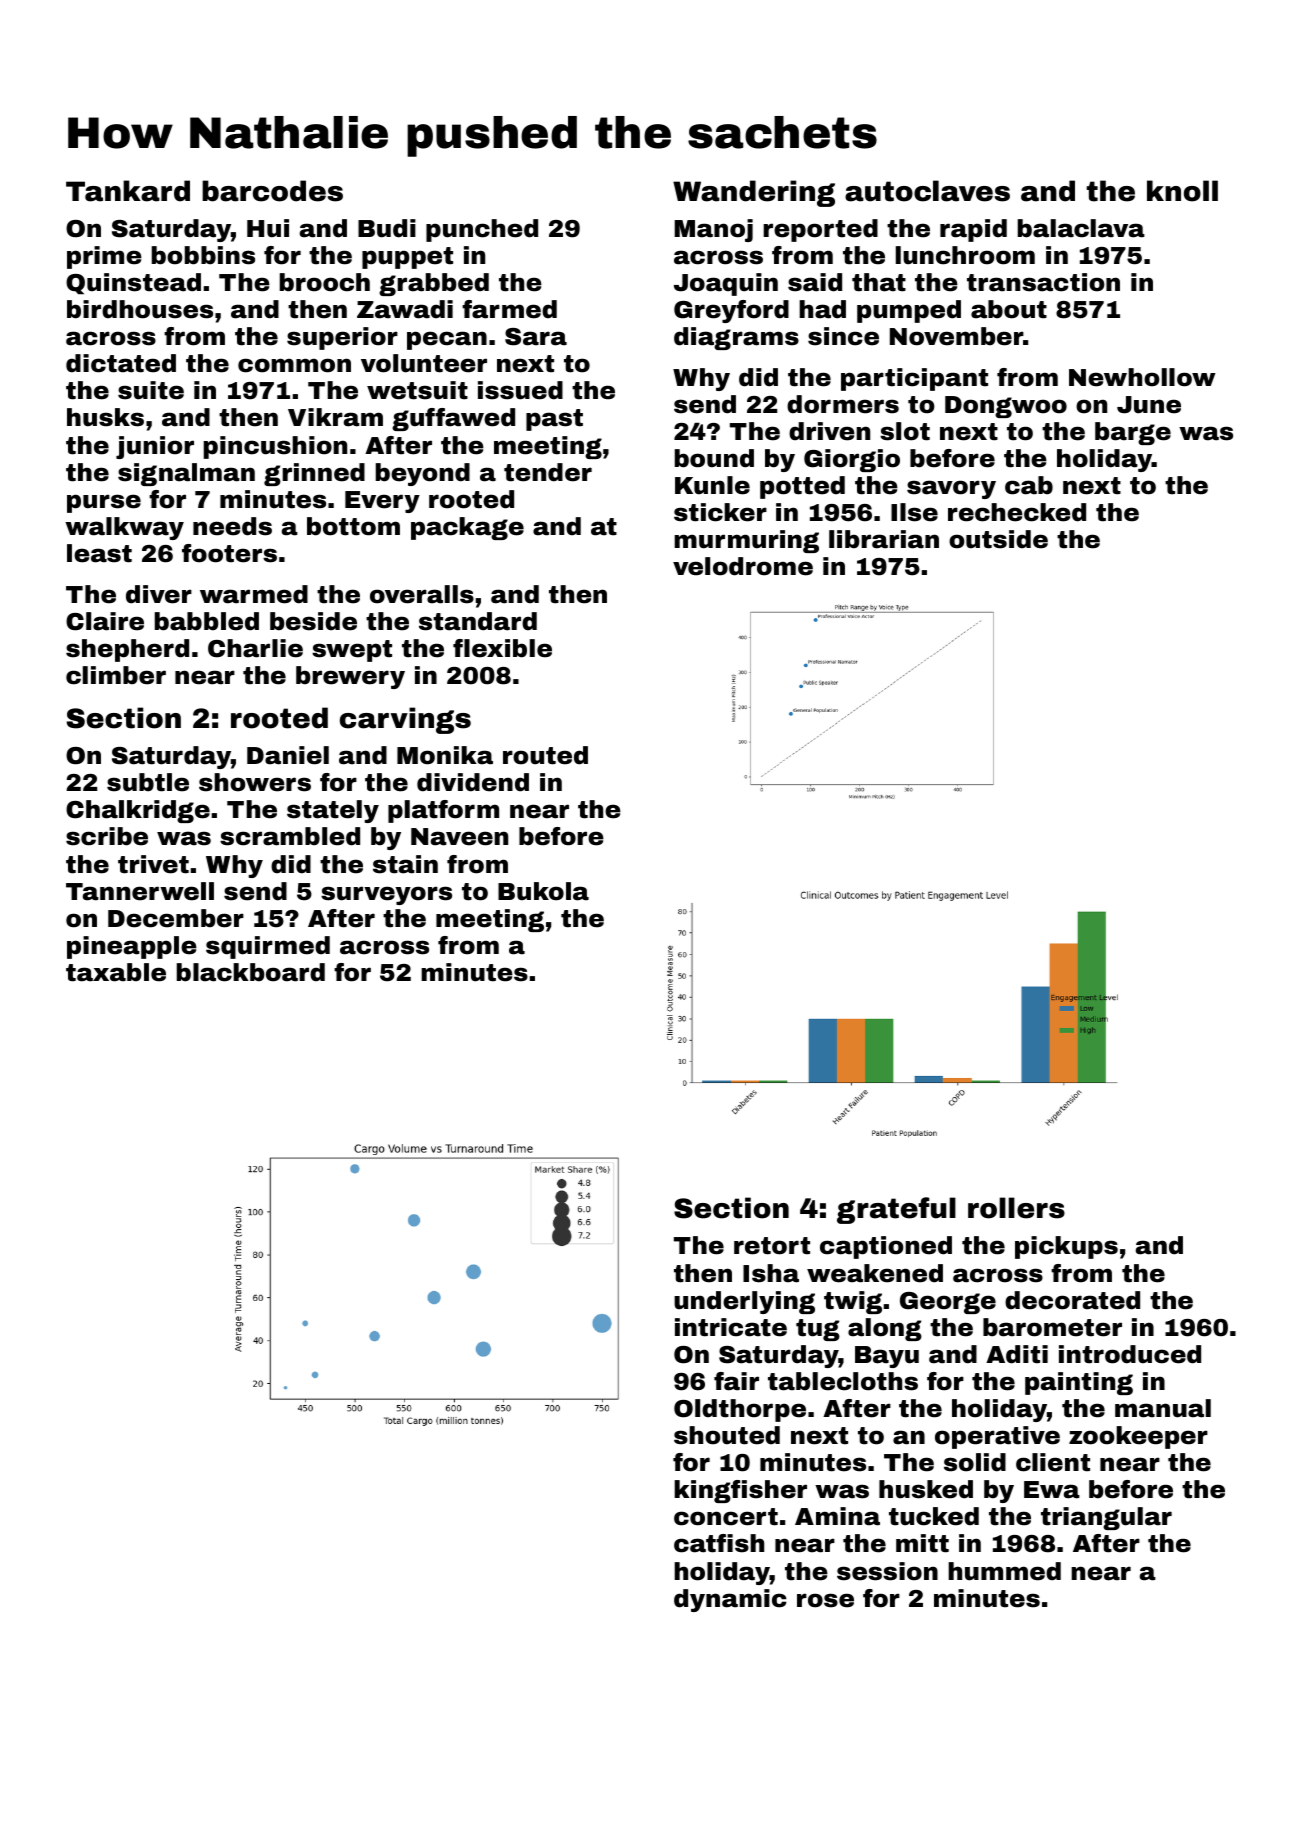 The width and height of the document is (1303, 1843). I want to click on blackboard, so click(251, 972).
